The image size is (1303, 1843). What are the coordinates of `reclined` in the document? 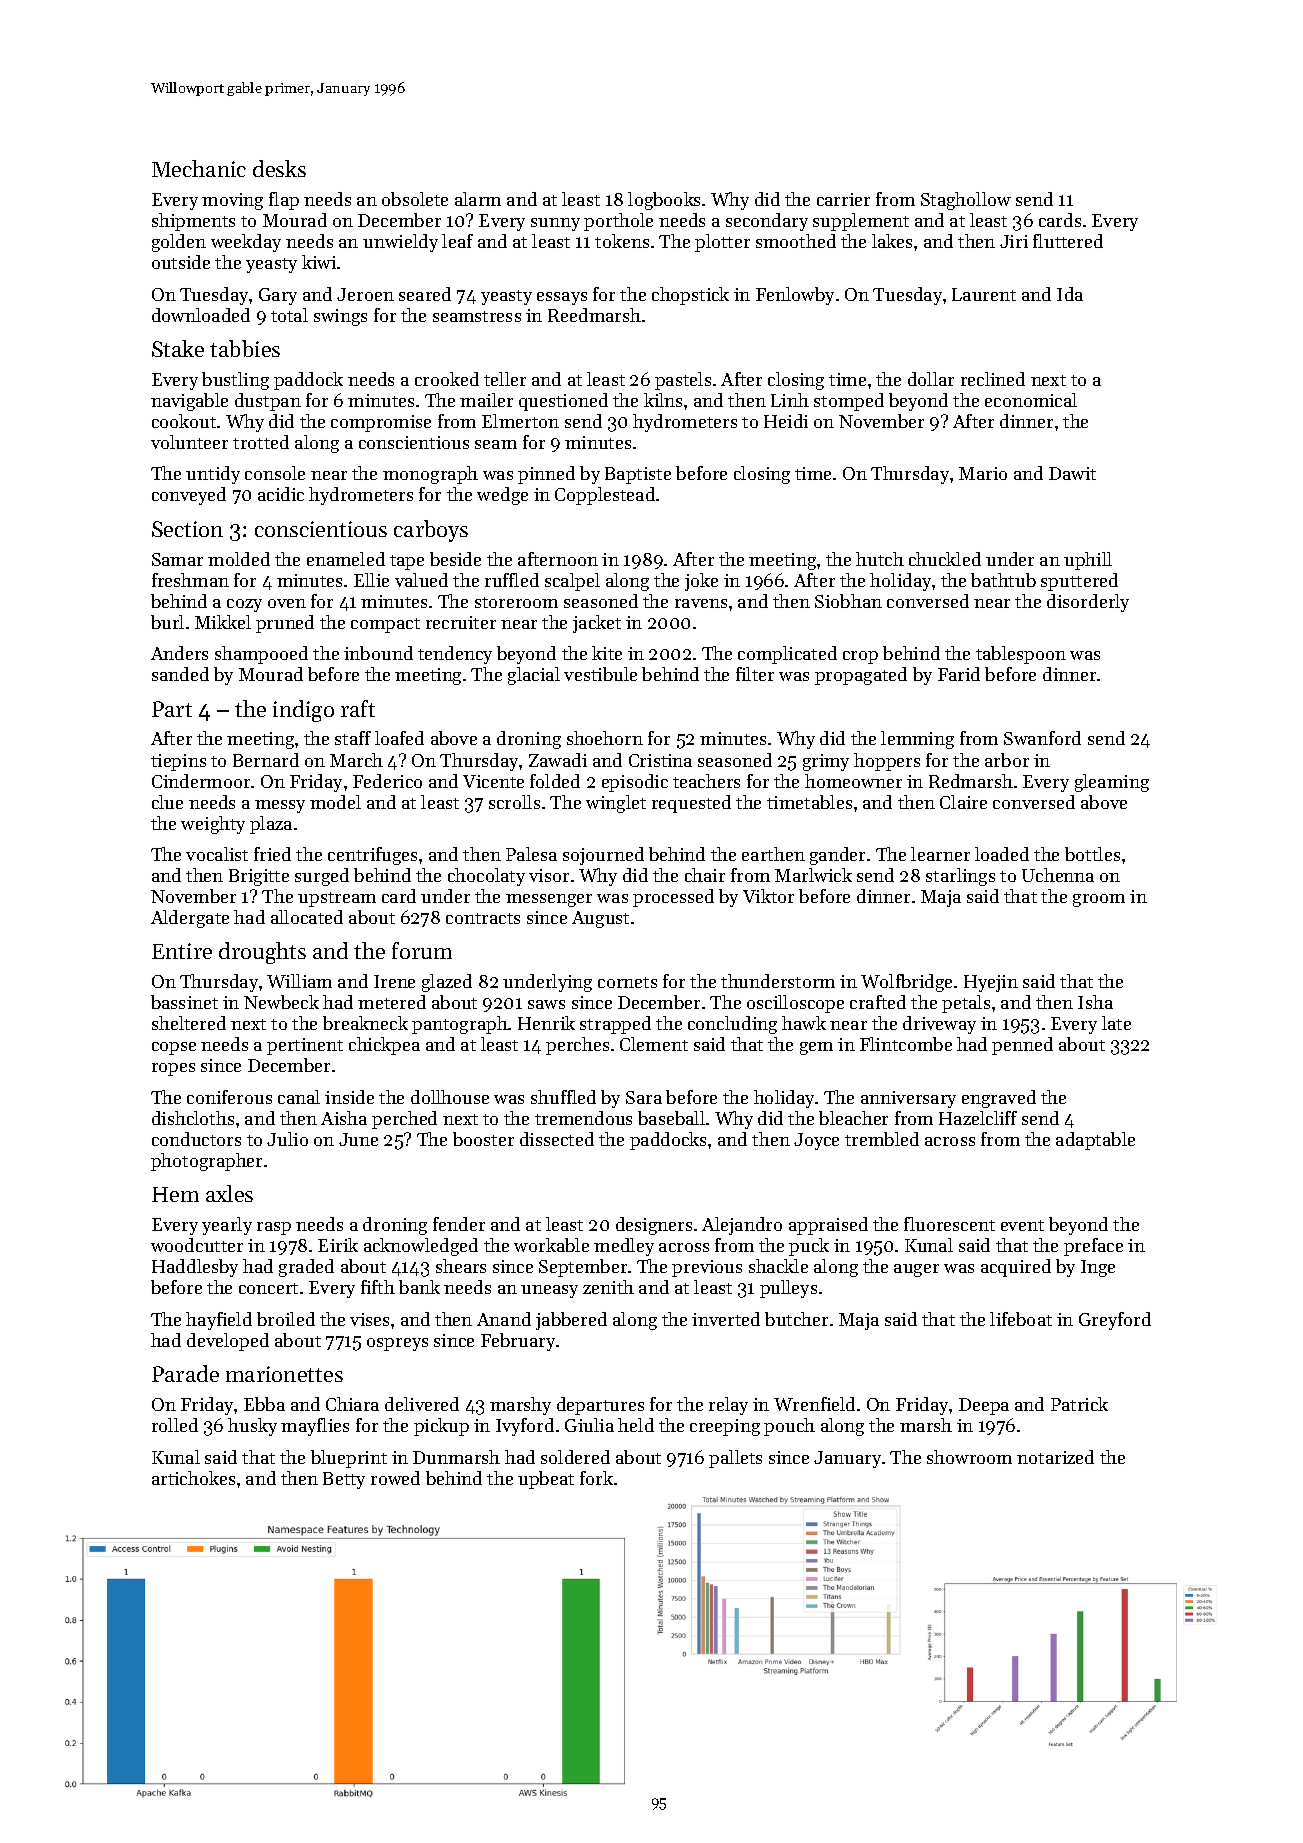 It's located at (993, 379).
